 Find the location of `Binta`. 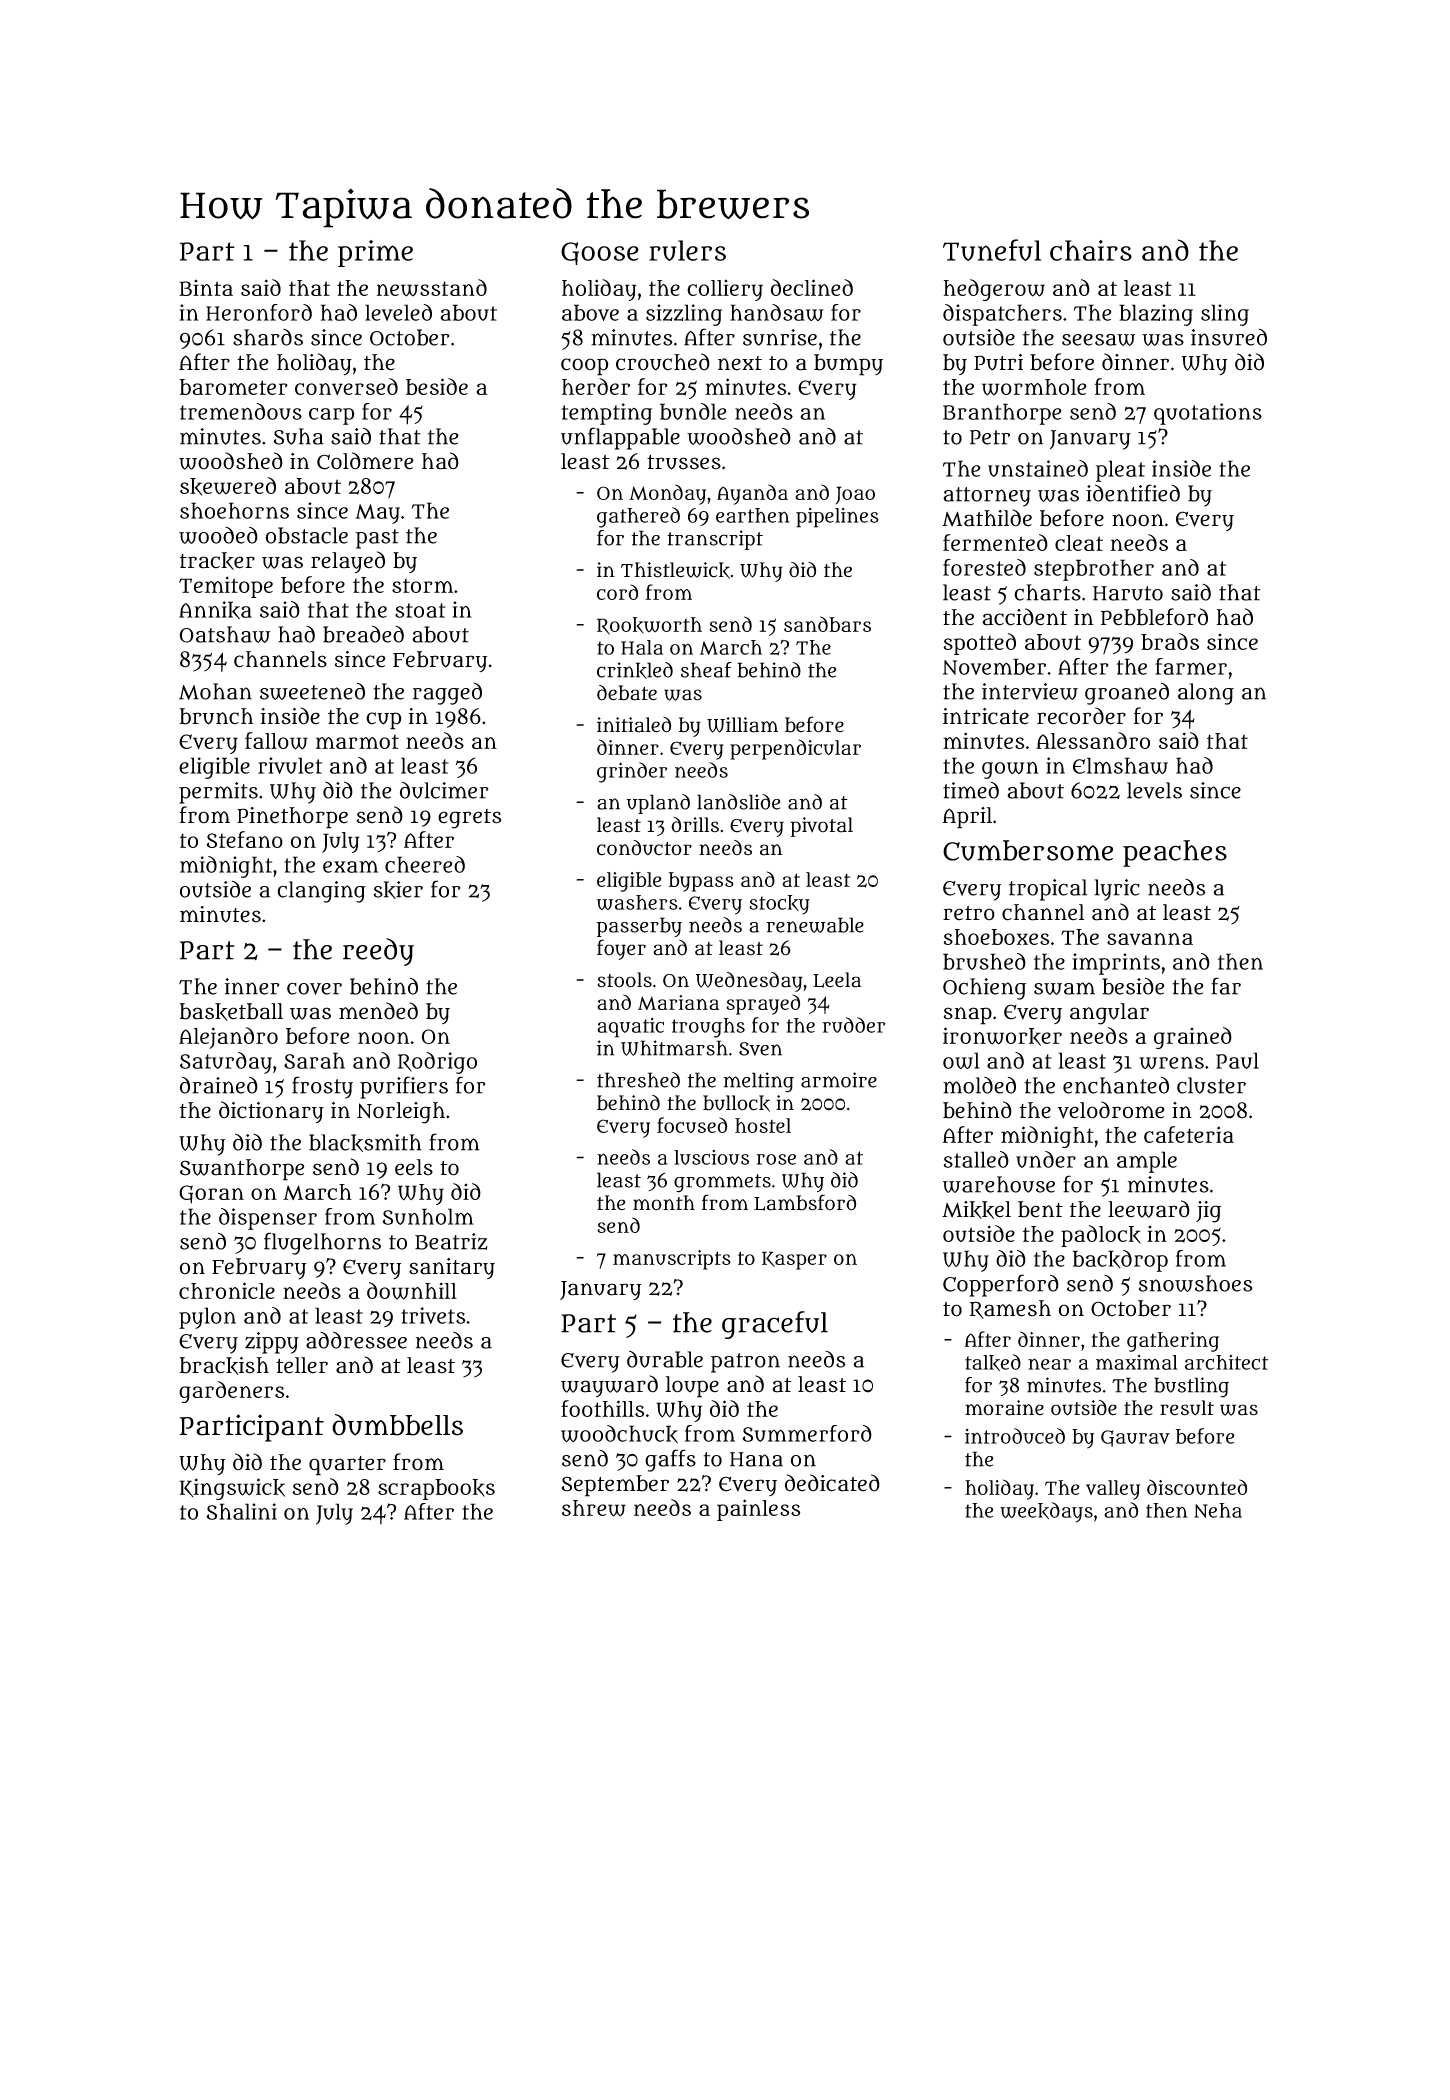

Binta is located at coordinates (206, 288).
